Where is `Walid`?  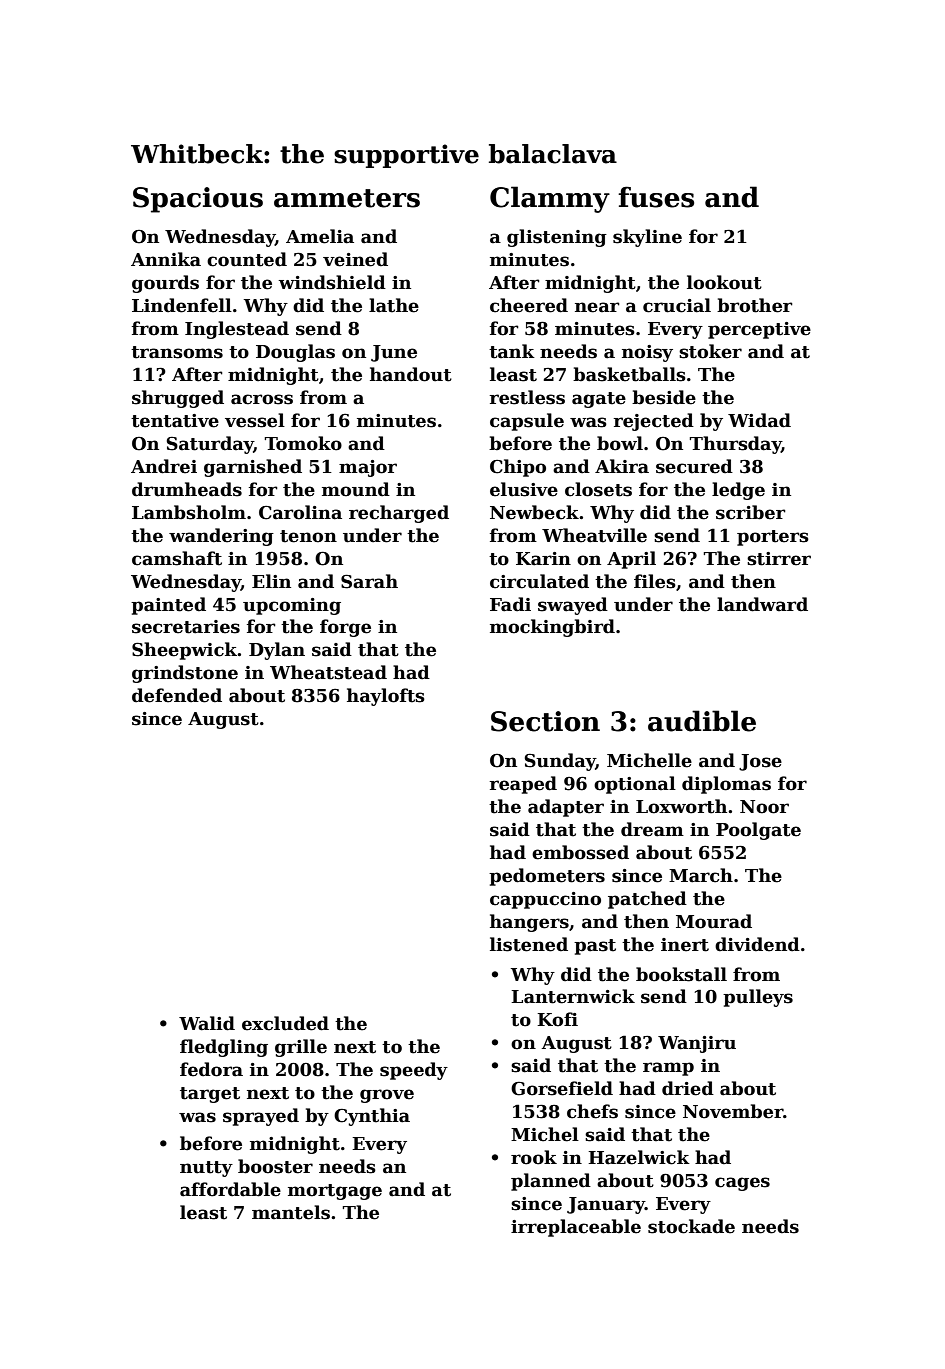 Walid is located at coordinates (207, 1023).
